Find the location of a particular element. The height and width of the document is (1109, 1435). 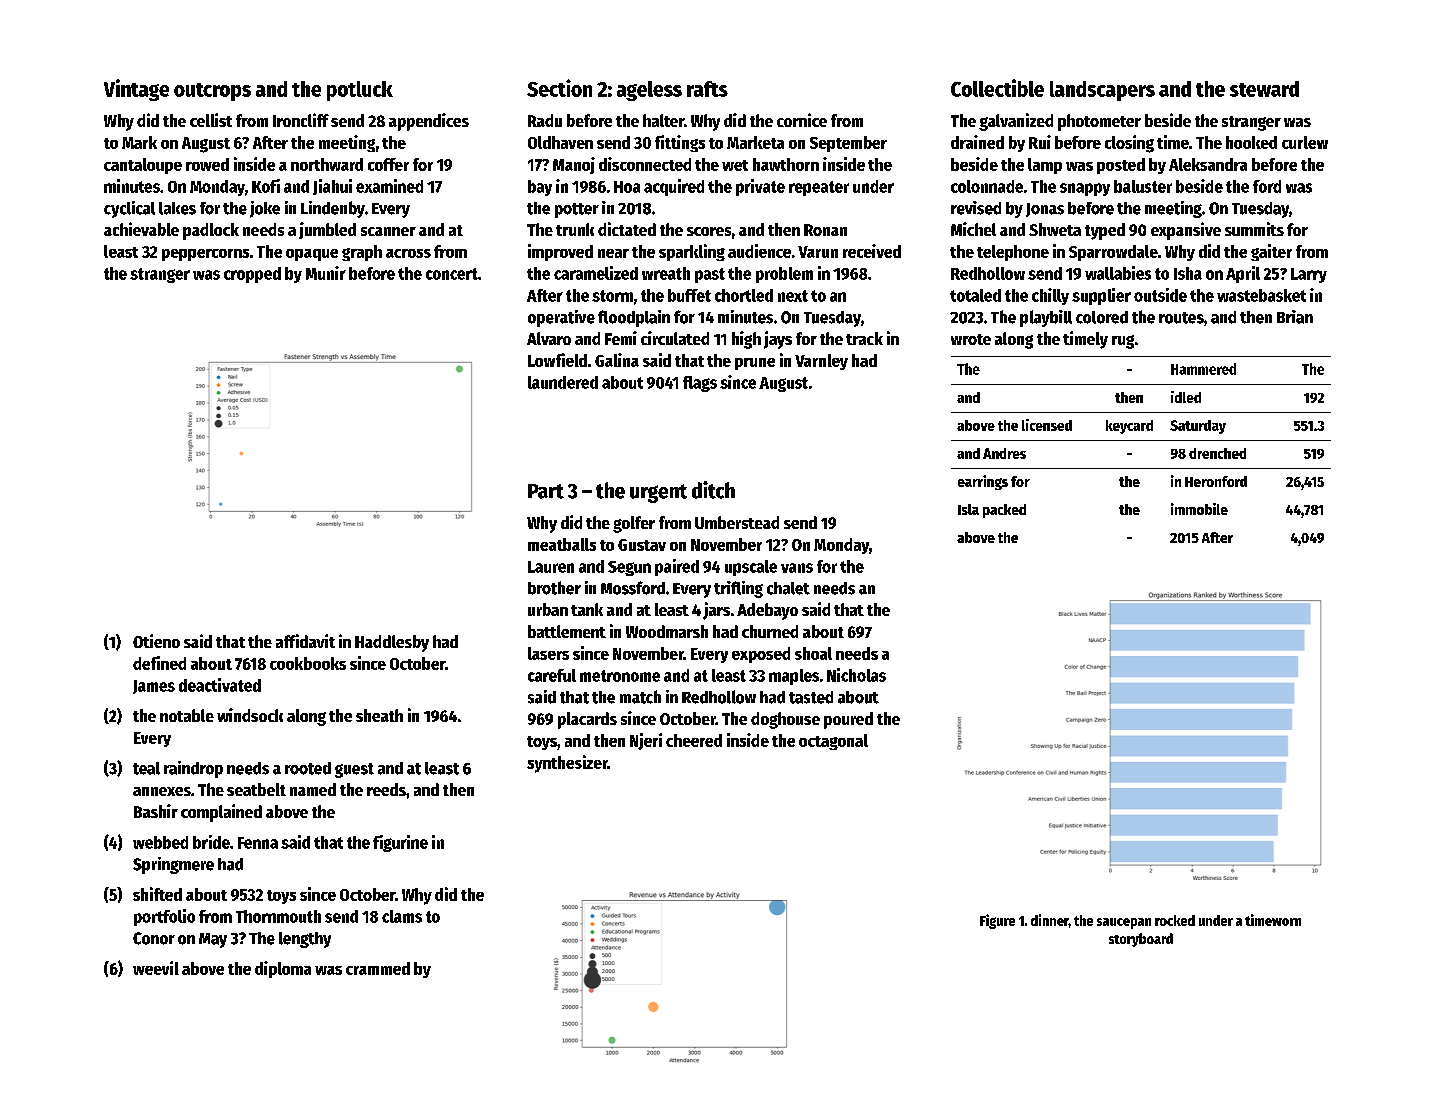

landscapers is located at coordinates (1102, 91).
